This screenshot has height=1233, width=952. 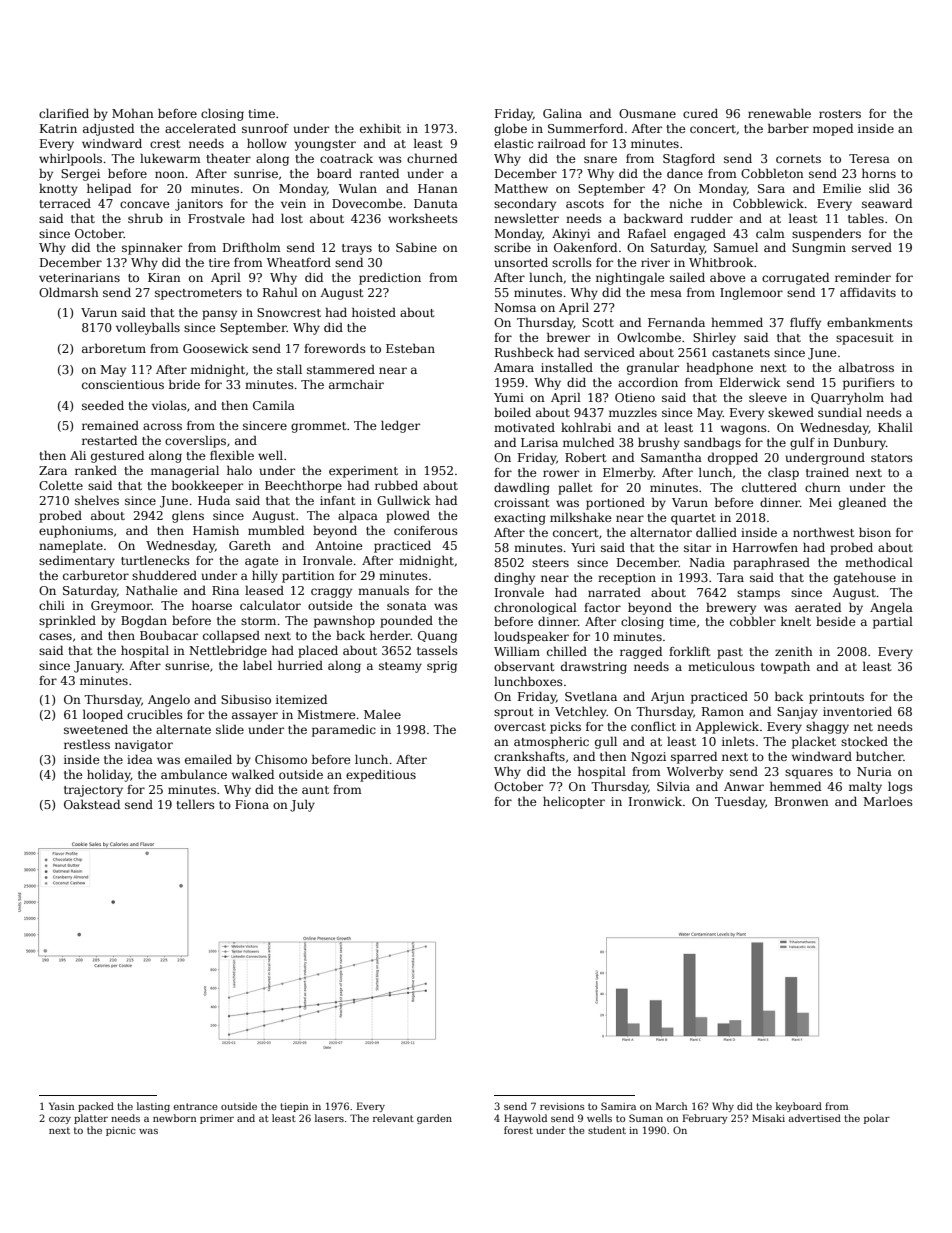 I want to click on expeditious, so click(x=381, y=776).
